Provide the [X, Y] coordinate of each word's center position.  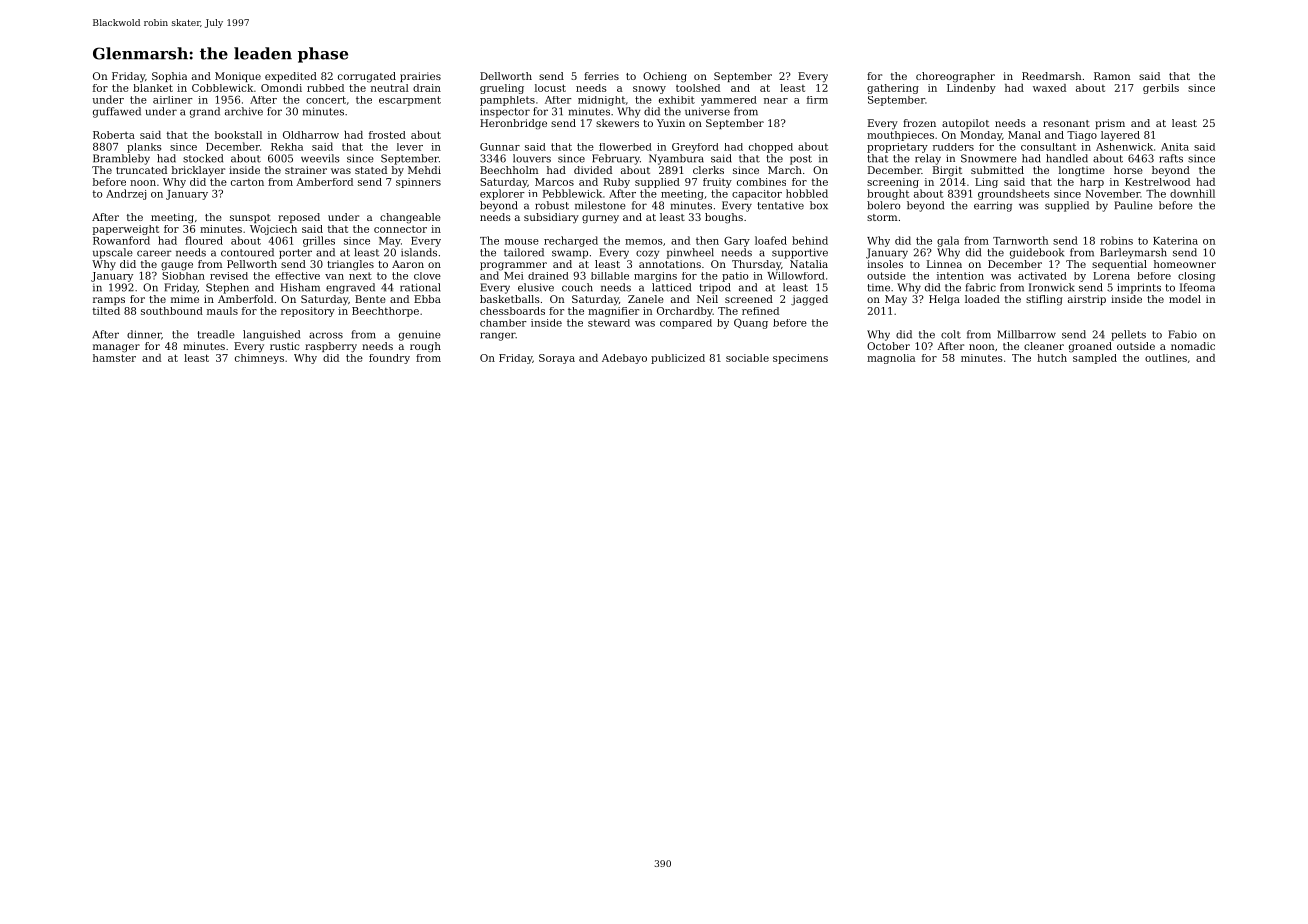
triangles [350, 265]
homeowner [1185, 264]
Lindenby [971, 89]
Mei [514, 276]
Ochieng [665, 77]
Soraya [557, 359]
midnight [601, 101]
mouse [522, 242]
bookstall [238, 135]
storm [882, 217]
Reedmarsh [1051, 76]
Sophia [169, 77]
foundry [389, 359]
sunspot [250, 218]
